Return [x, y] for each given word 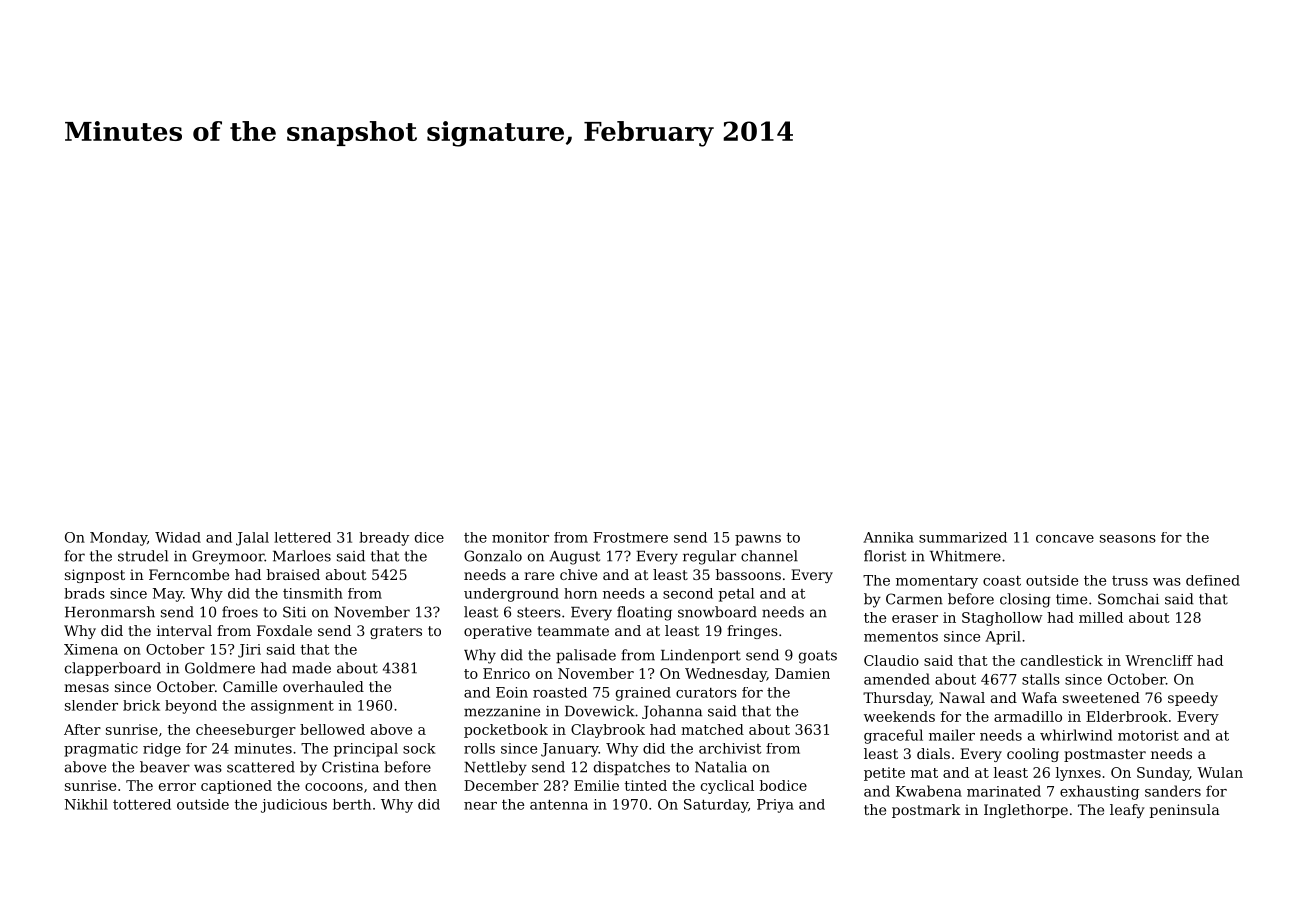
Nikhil [86, 804]
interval [184, 630]
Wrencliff [1159, 660]
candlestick [1062, 660]
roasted [560, 692]
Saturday [716, 806]
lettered [302, 537]
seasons [1128, 539]
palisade [586, 656]
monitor [520, 537]
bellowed [332, 729]
